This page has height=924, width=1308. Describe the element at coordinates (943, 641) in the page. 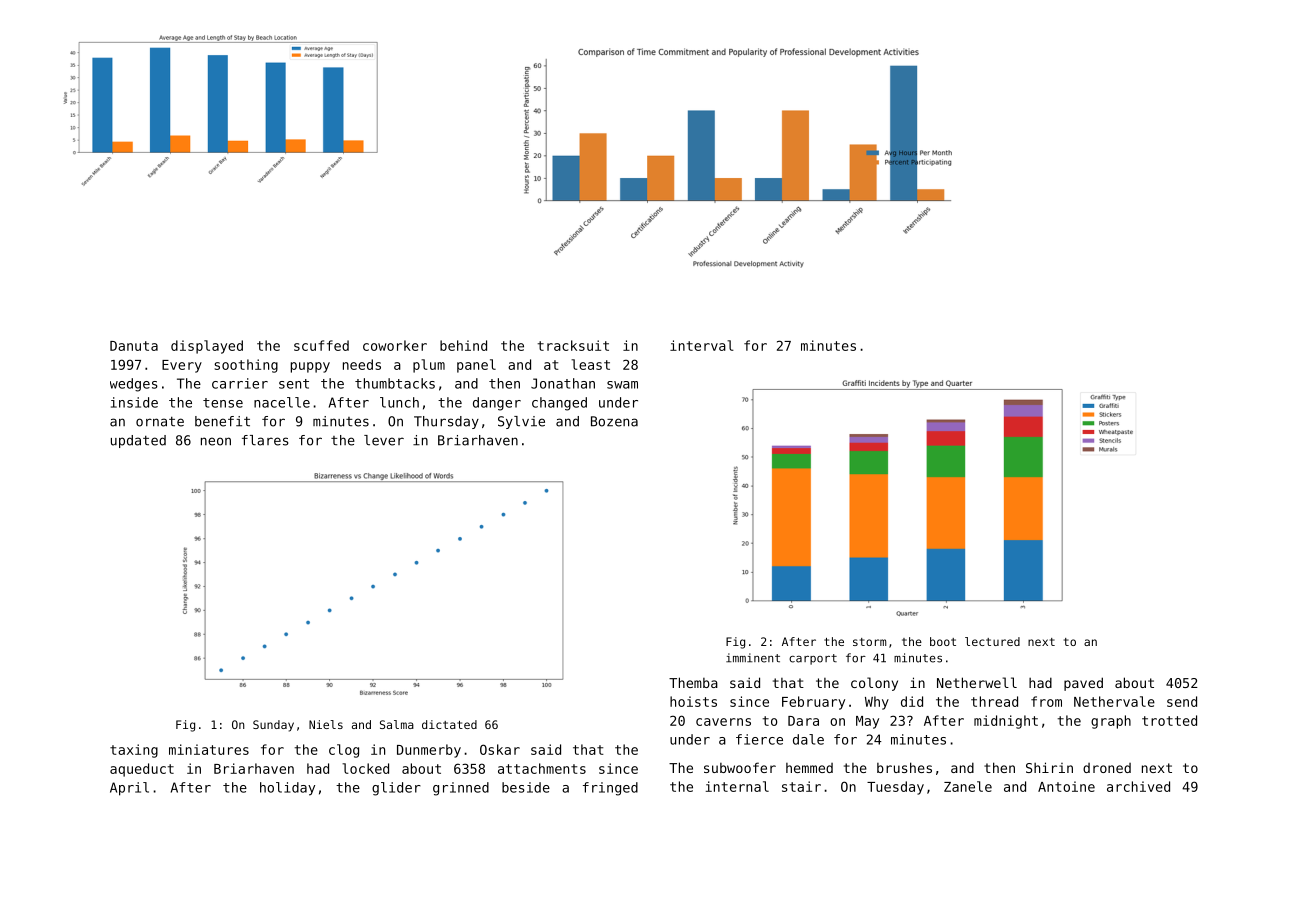

I see `boot` at that location.
